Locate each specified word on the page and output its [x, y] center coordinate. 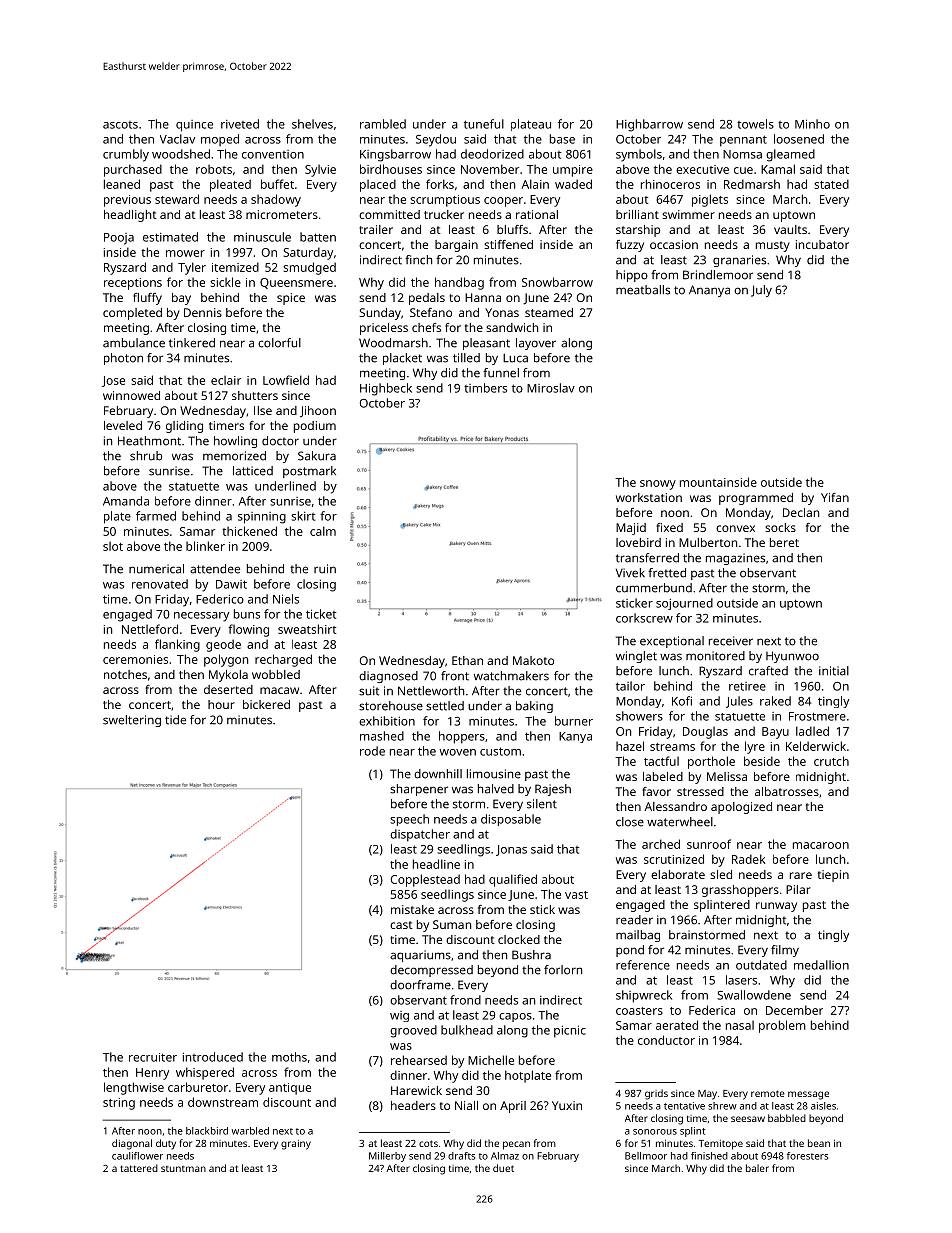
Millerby [387, 1157]
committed [389, 214]
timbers [485, 388]
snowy [658, 485]
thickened [249, 531]
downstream [223, 1102]
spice [291, 299]
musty [773, 246]
